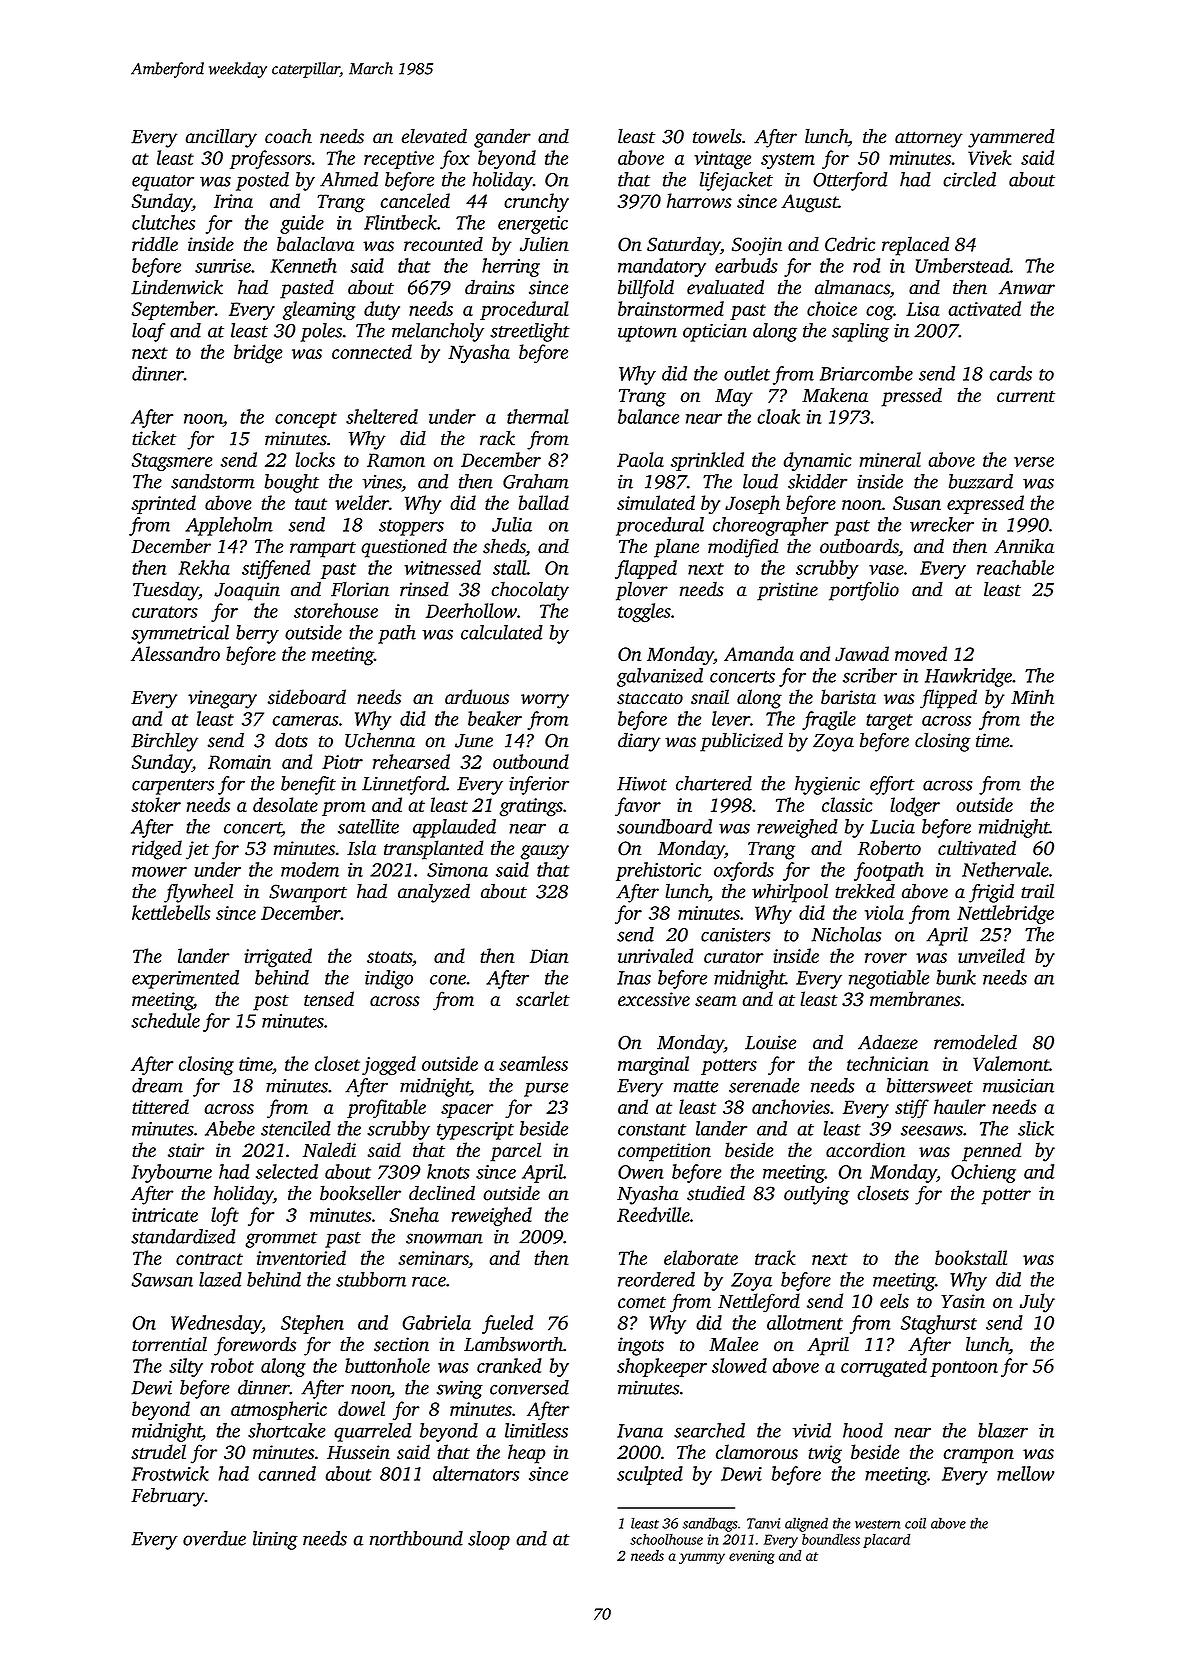 The width and height of the image is (1186, 1678). What do you see at coordinates (247, 591) in the image?
I see `Joaquin` at bounding box center [247, 591].
